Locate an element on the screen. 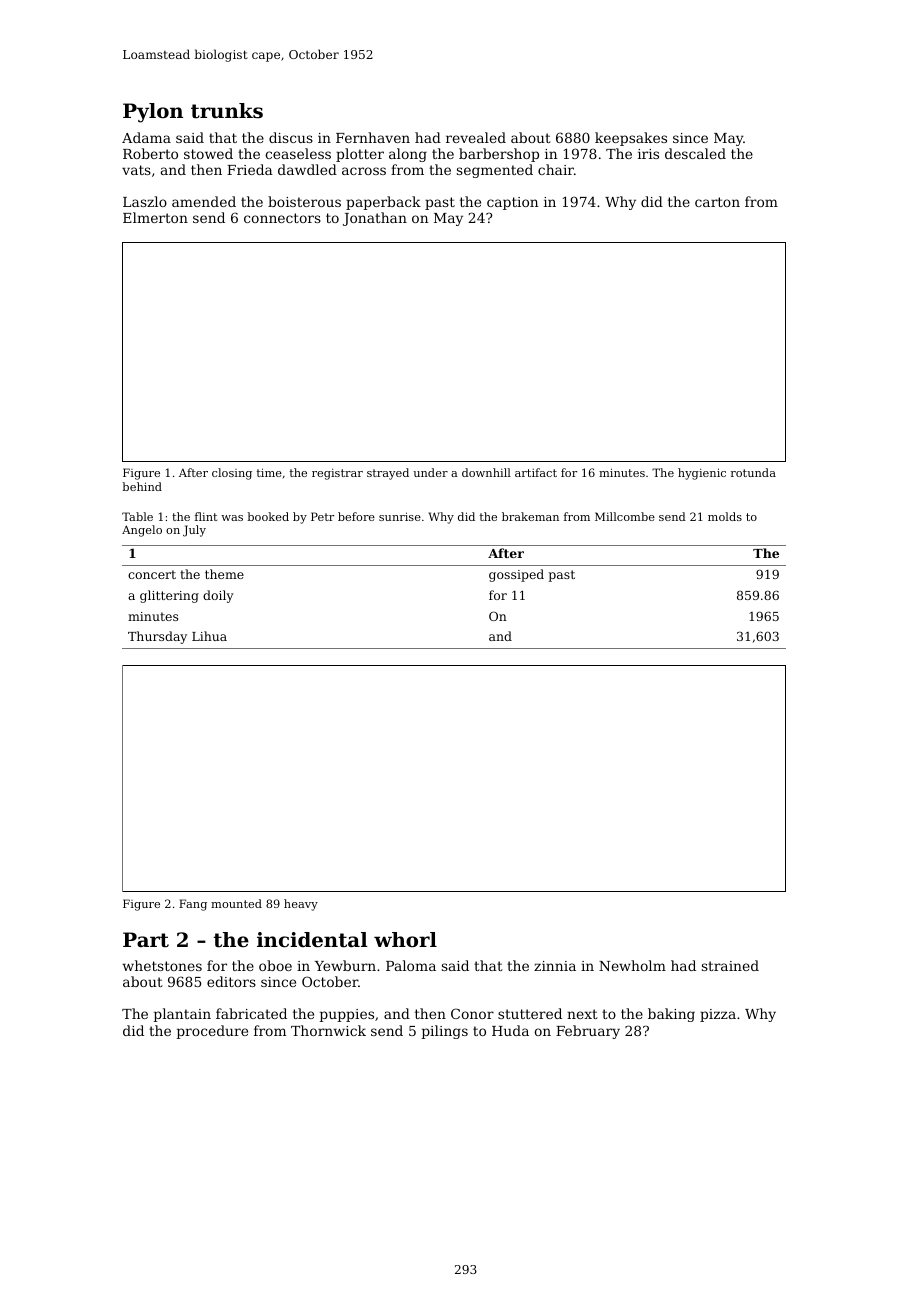 This screenshot has height=1316, width=908. descaled is located at coordinates (695, 153).
